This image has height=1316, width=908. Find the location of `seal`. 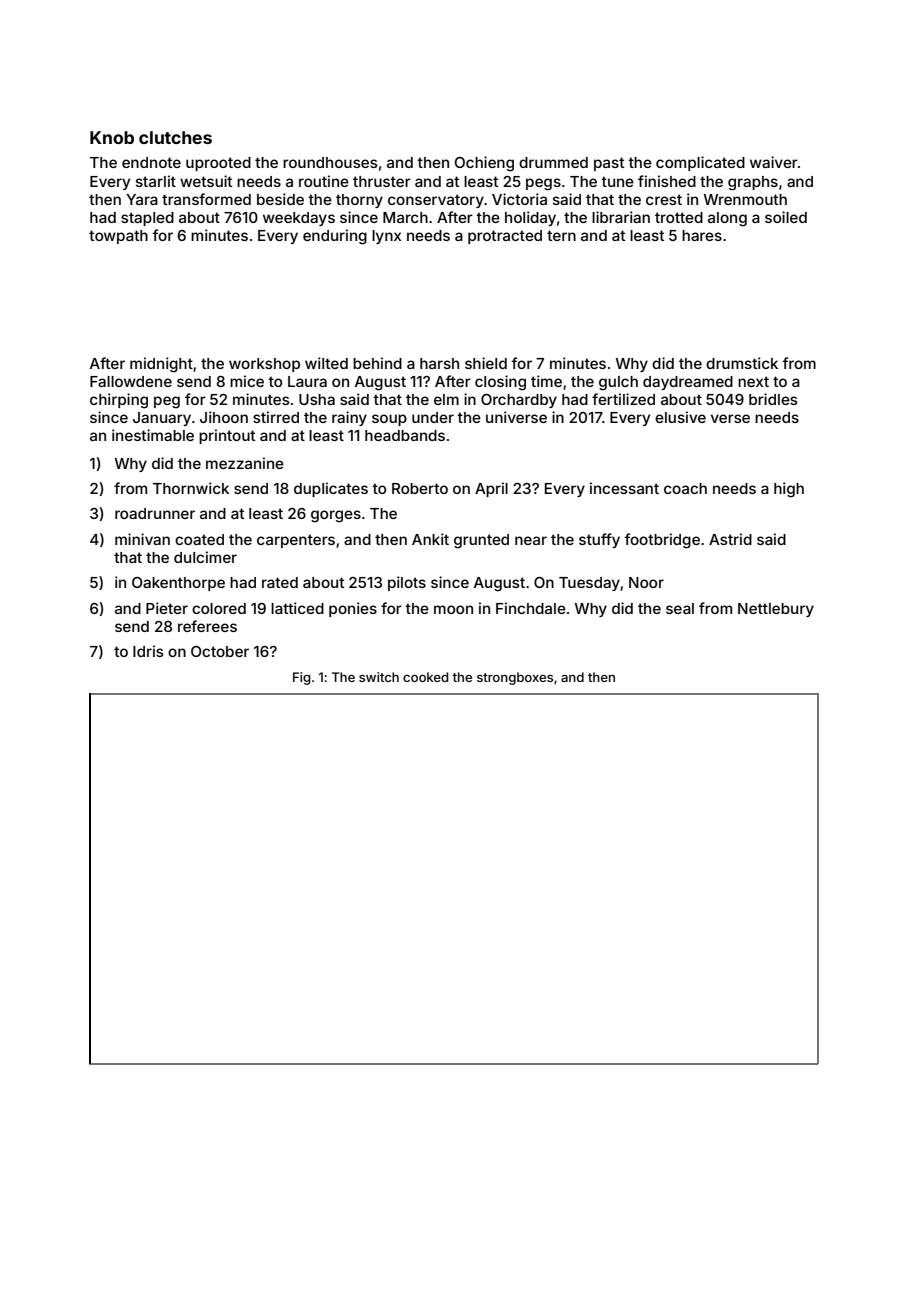

seal is located at coordinates (680, 608).
